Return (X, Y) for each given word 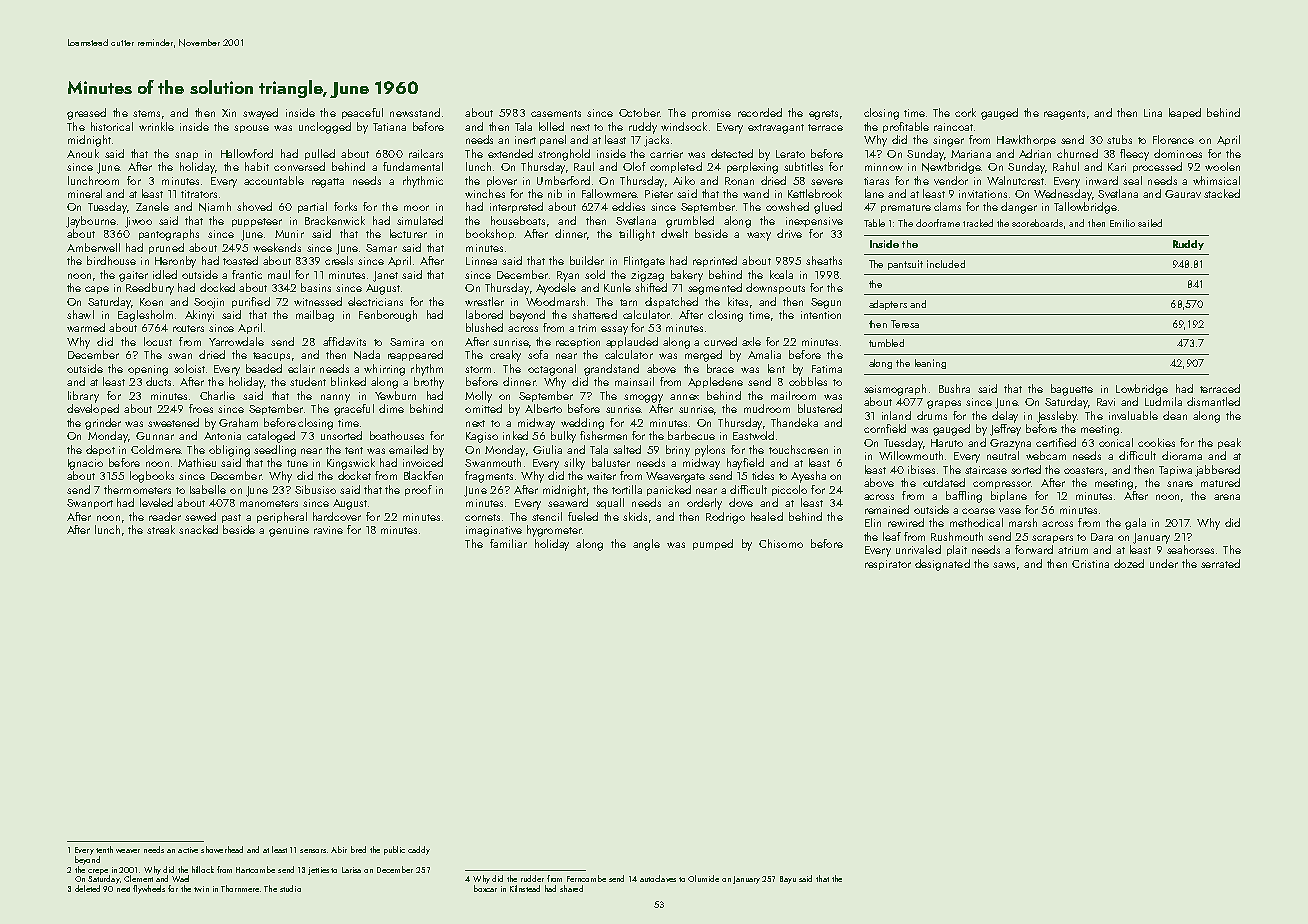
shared (571, 888)
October (639, 112)
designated (942, 565)
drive (789, 233)
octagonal (552, 370)
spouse (251, 129)
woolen (1222, 166)
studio (290, 888)
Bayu (788, 880)
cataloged (271, 437)
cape (97, 290)
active (188, 850)
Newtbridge (951, 168)
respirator (888, 565)
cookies (1156, 442)
